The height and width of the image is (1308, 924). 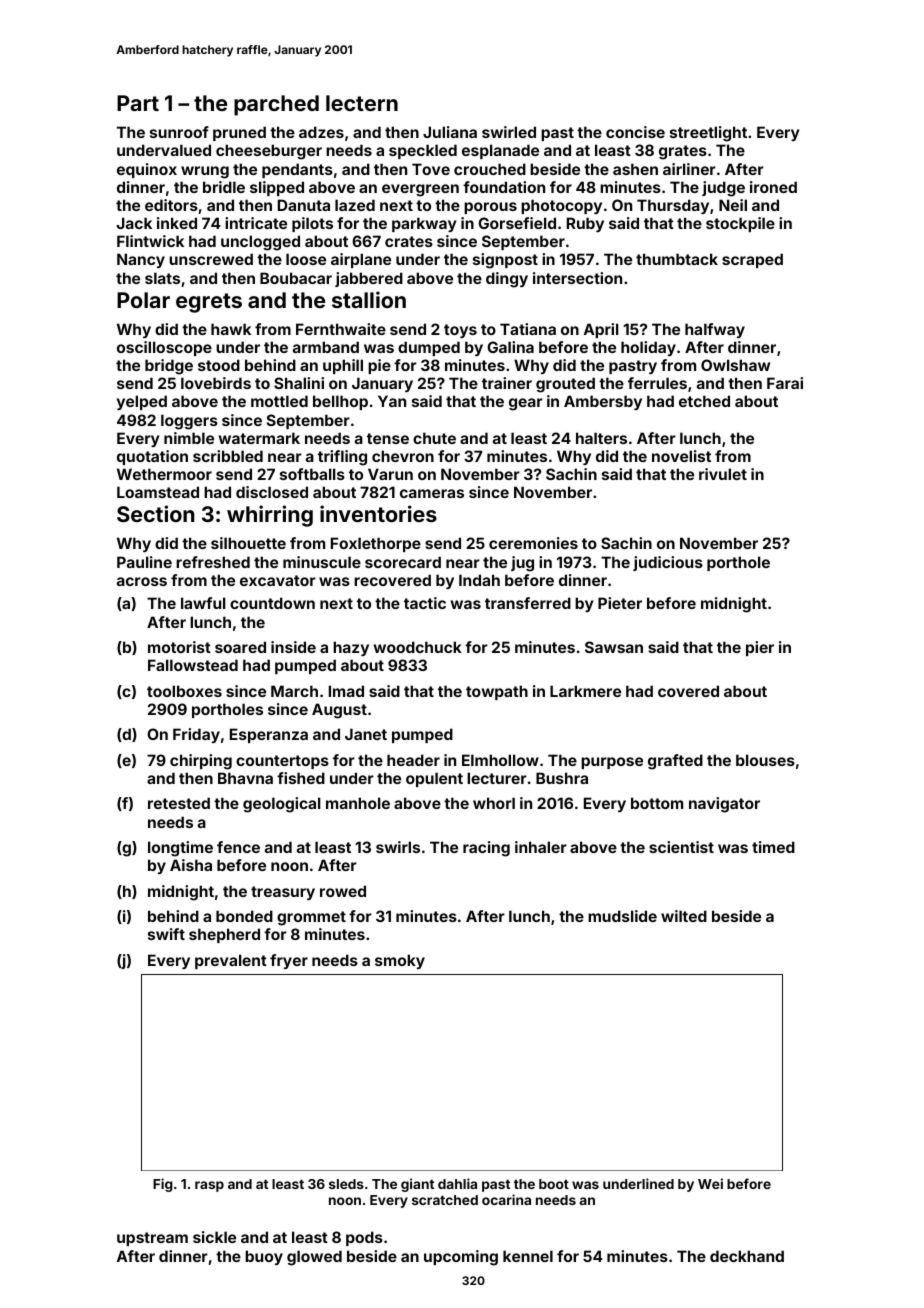 What do you see at coordinates (461, 1258) in the image?
I see `upcoming` at bounding box center [461, 1258].
